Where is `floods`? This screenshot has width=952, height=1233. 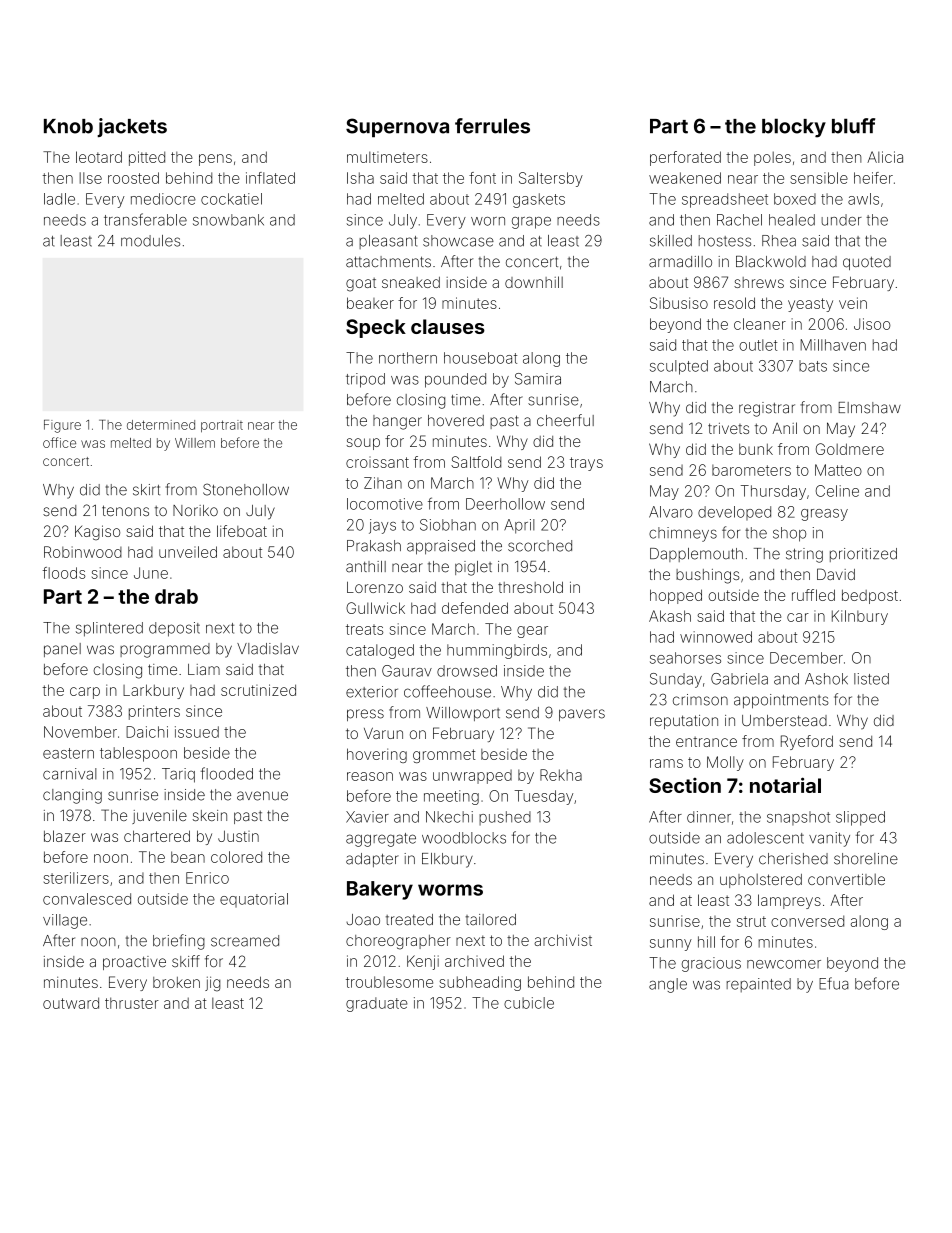
floods is located at coordinates (64, 573).
